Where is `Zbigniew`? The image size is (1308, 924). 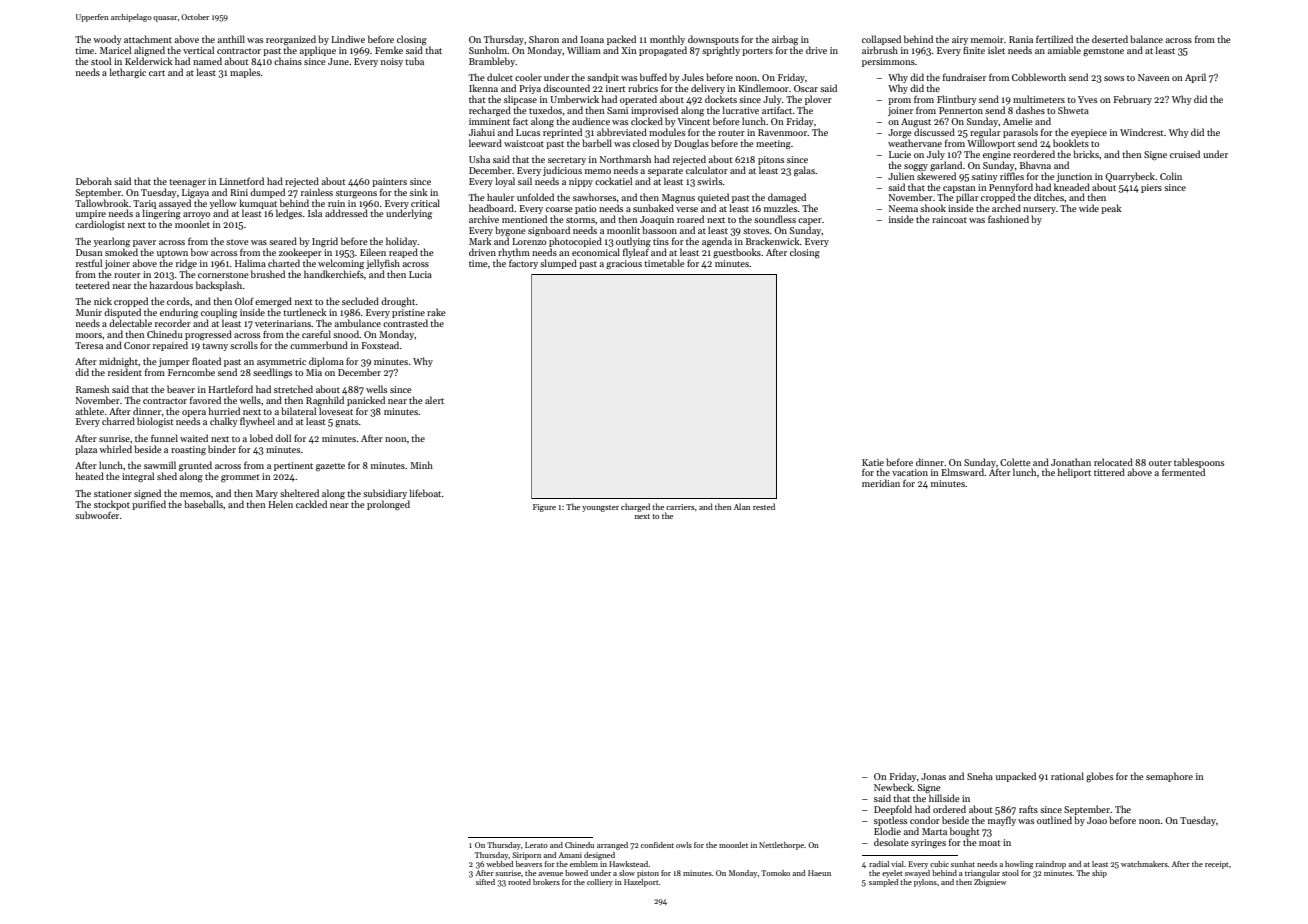 Zbigniew is located at coordinates (990, 883).
